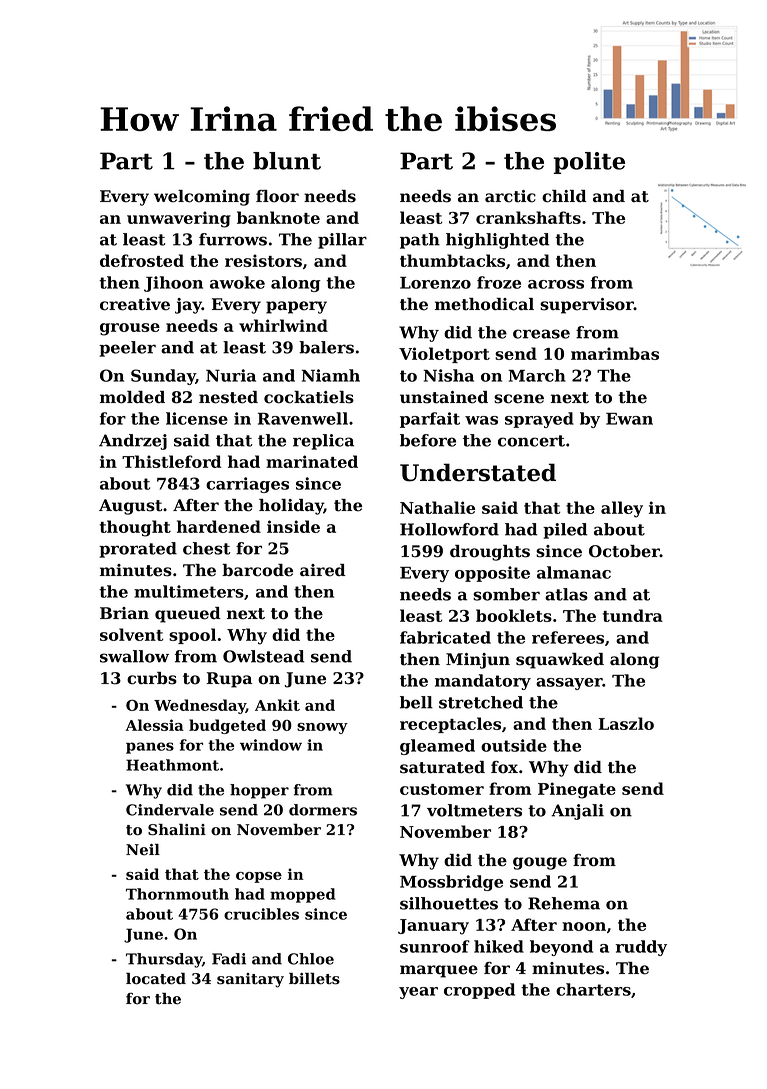 The height and width of the page is (1089, 767). Describe the element at coordinates (589, 163) in the page. I see `polite` at that location.
